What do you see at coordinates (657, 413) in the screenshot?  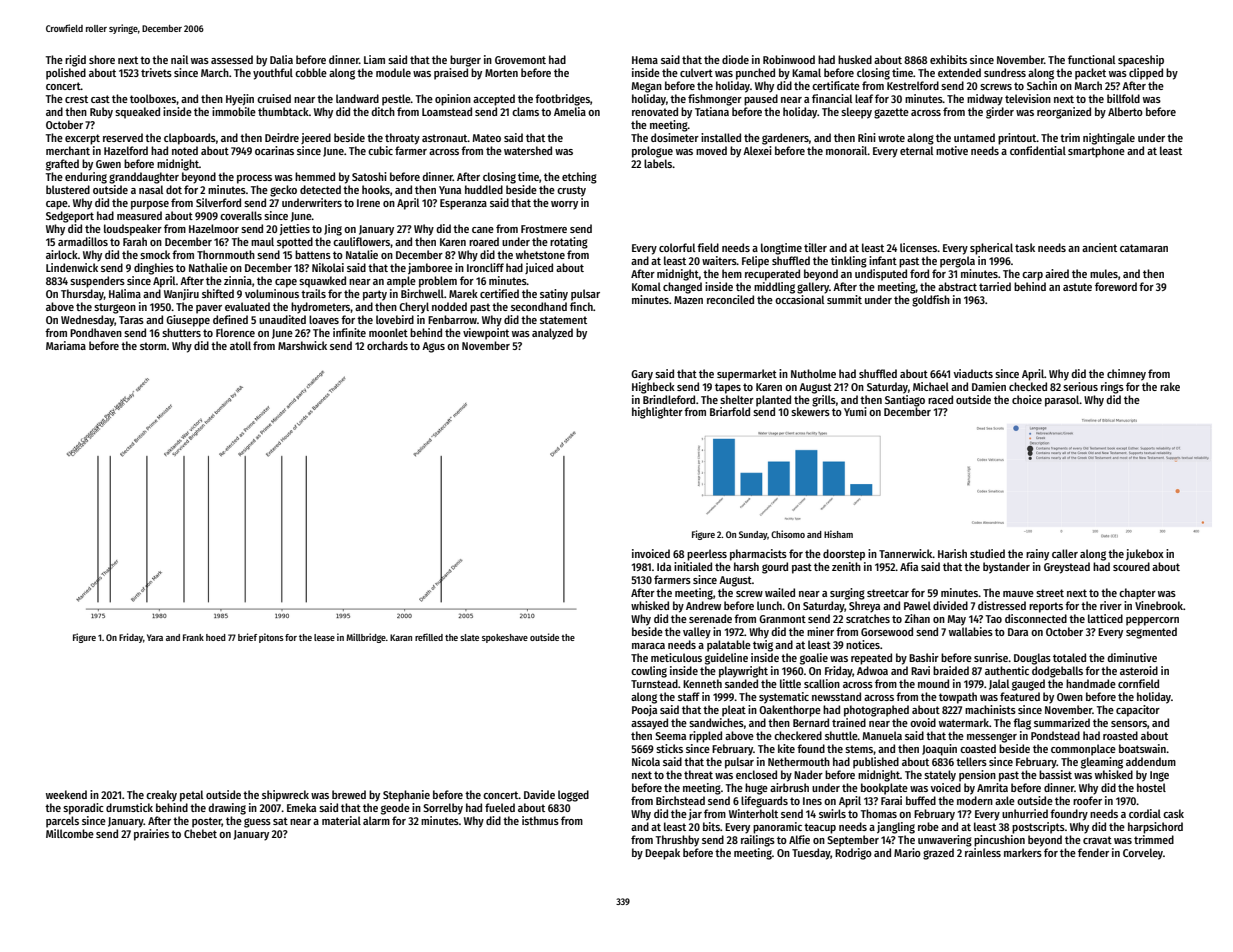 I see `highlighter` at bounding box center [657, 413].
